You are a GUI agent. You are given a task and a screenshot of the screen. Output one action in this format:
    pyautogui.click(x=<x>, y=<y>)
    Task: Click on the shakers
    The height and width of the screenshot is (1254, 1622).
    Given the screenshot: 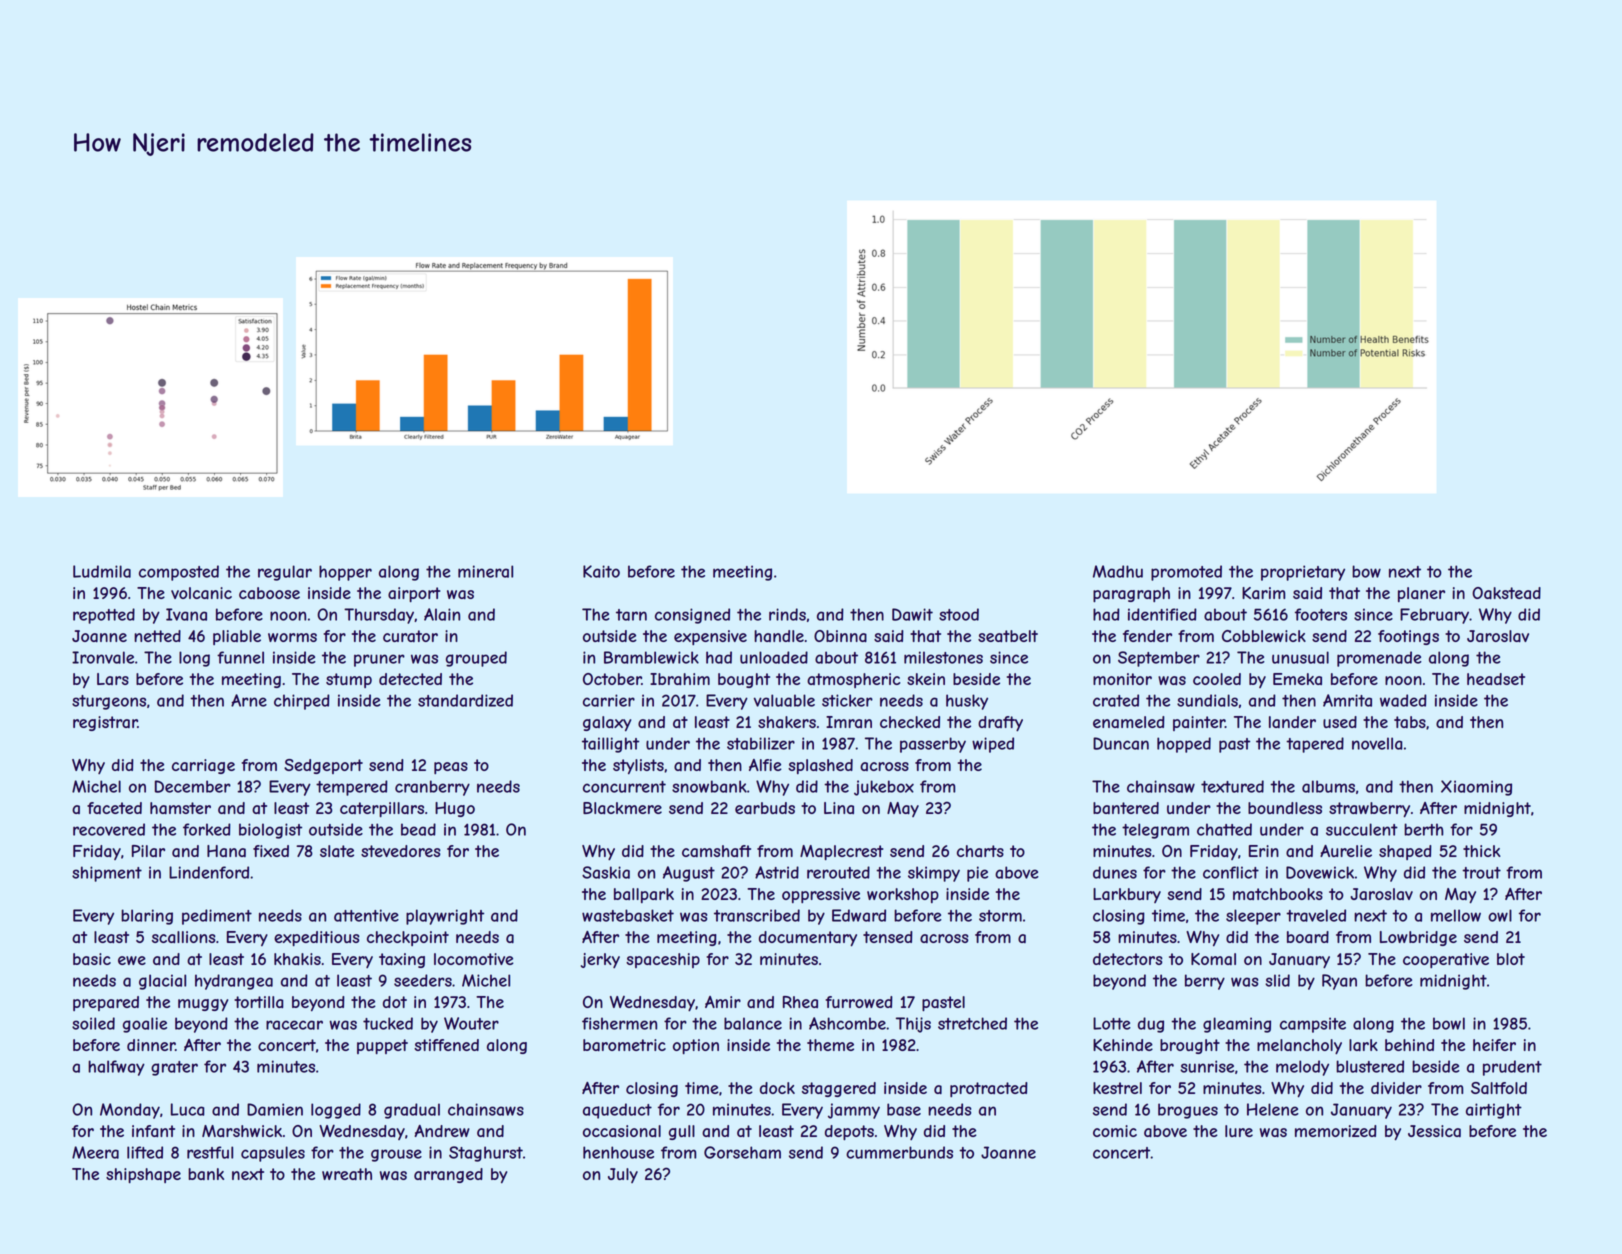 What is the action you would take?
    pyautogui.click(x=787, y=722)
